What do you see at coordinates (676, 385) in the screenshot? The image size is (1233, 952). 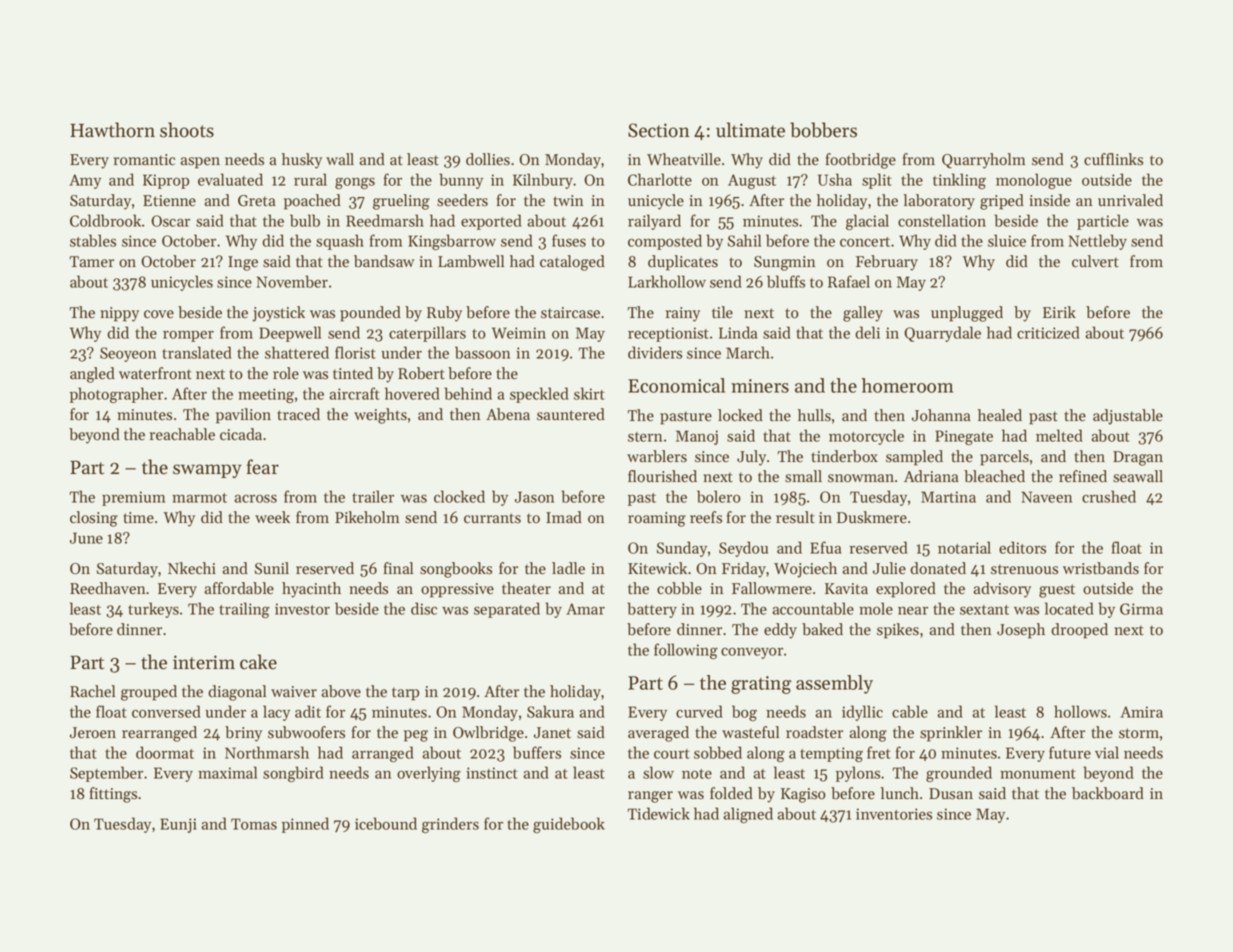 I see `Economical` at bounding box center [676, 385].
